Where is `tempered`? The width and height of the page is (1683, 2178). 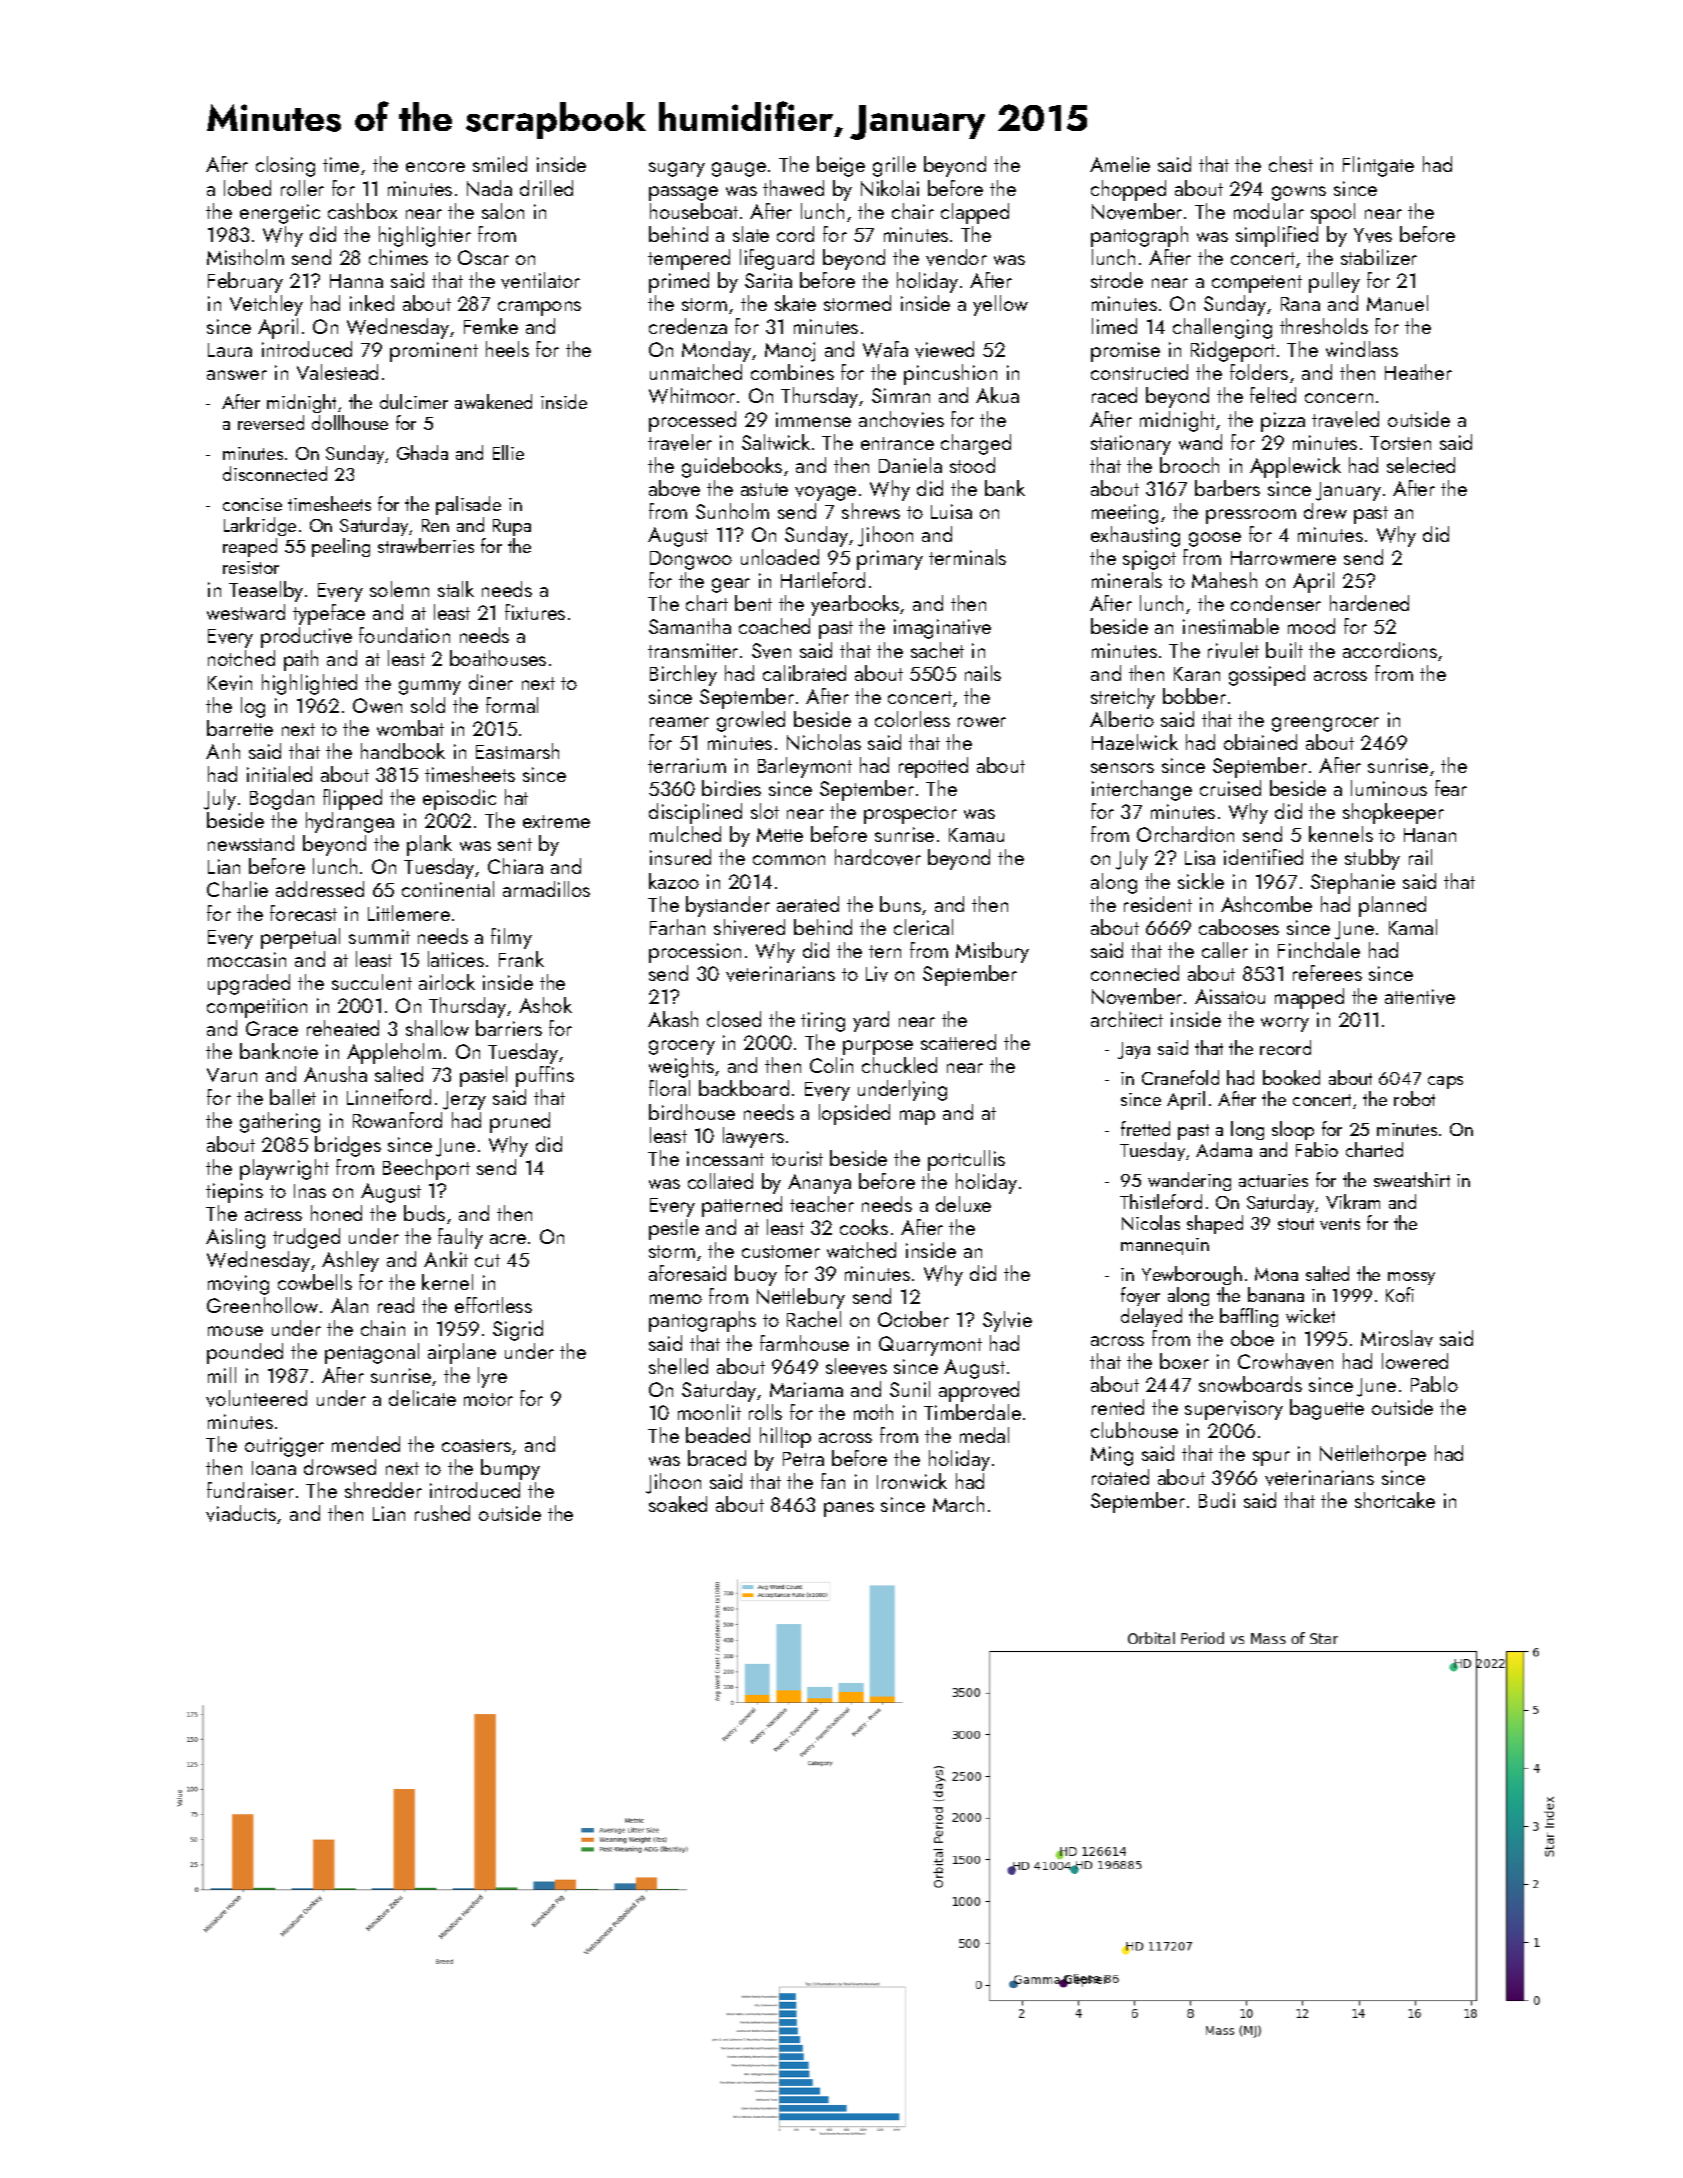
tempered is located at coordinates (689, 259).
